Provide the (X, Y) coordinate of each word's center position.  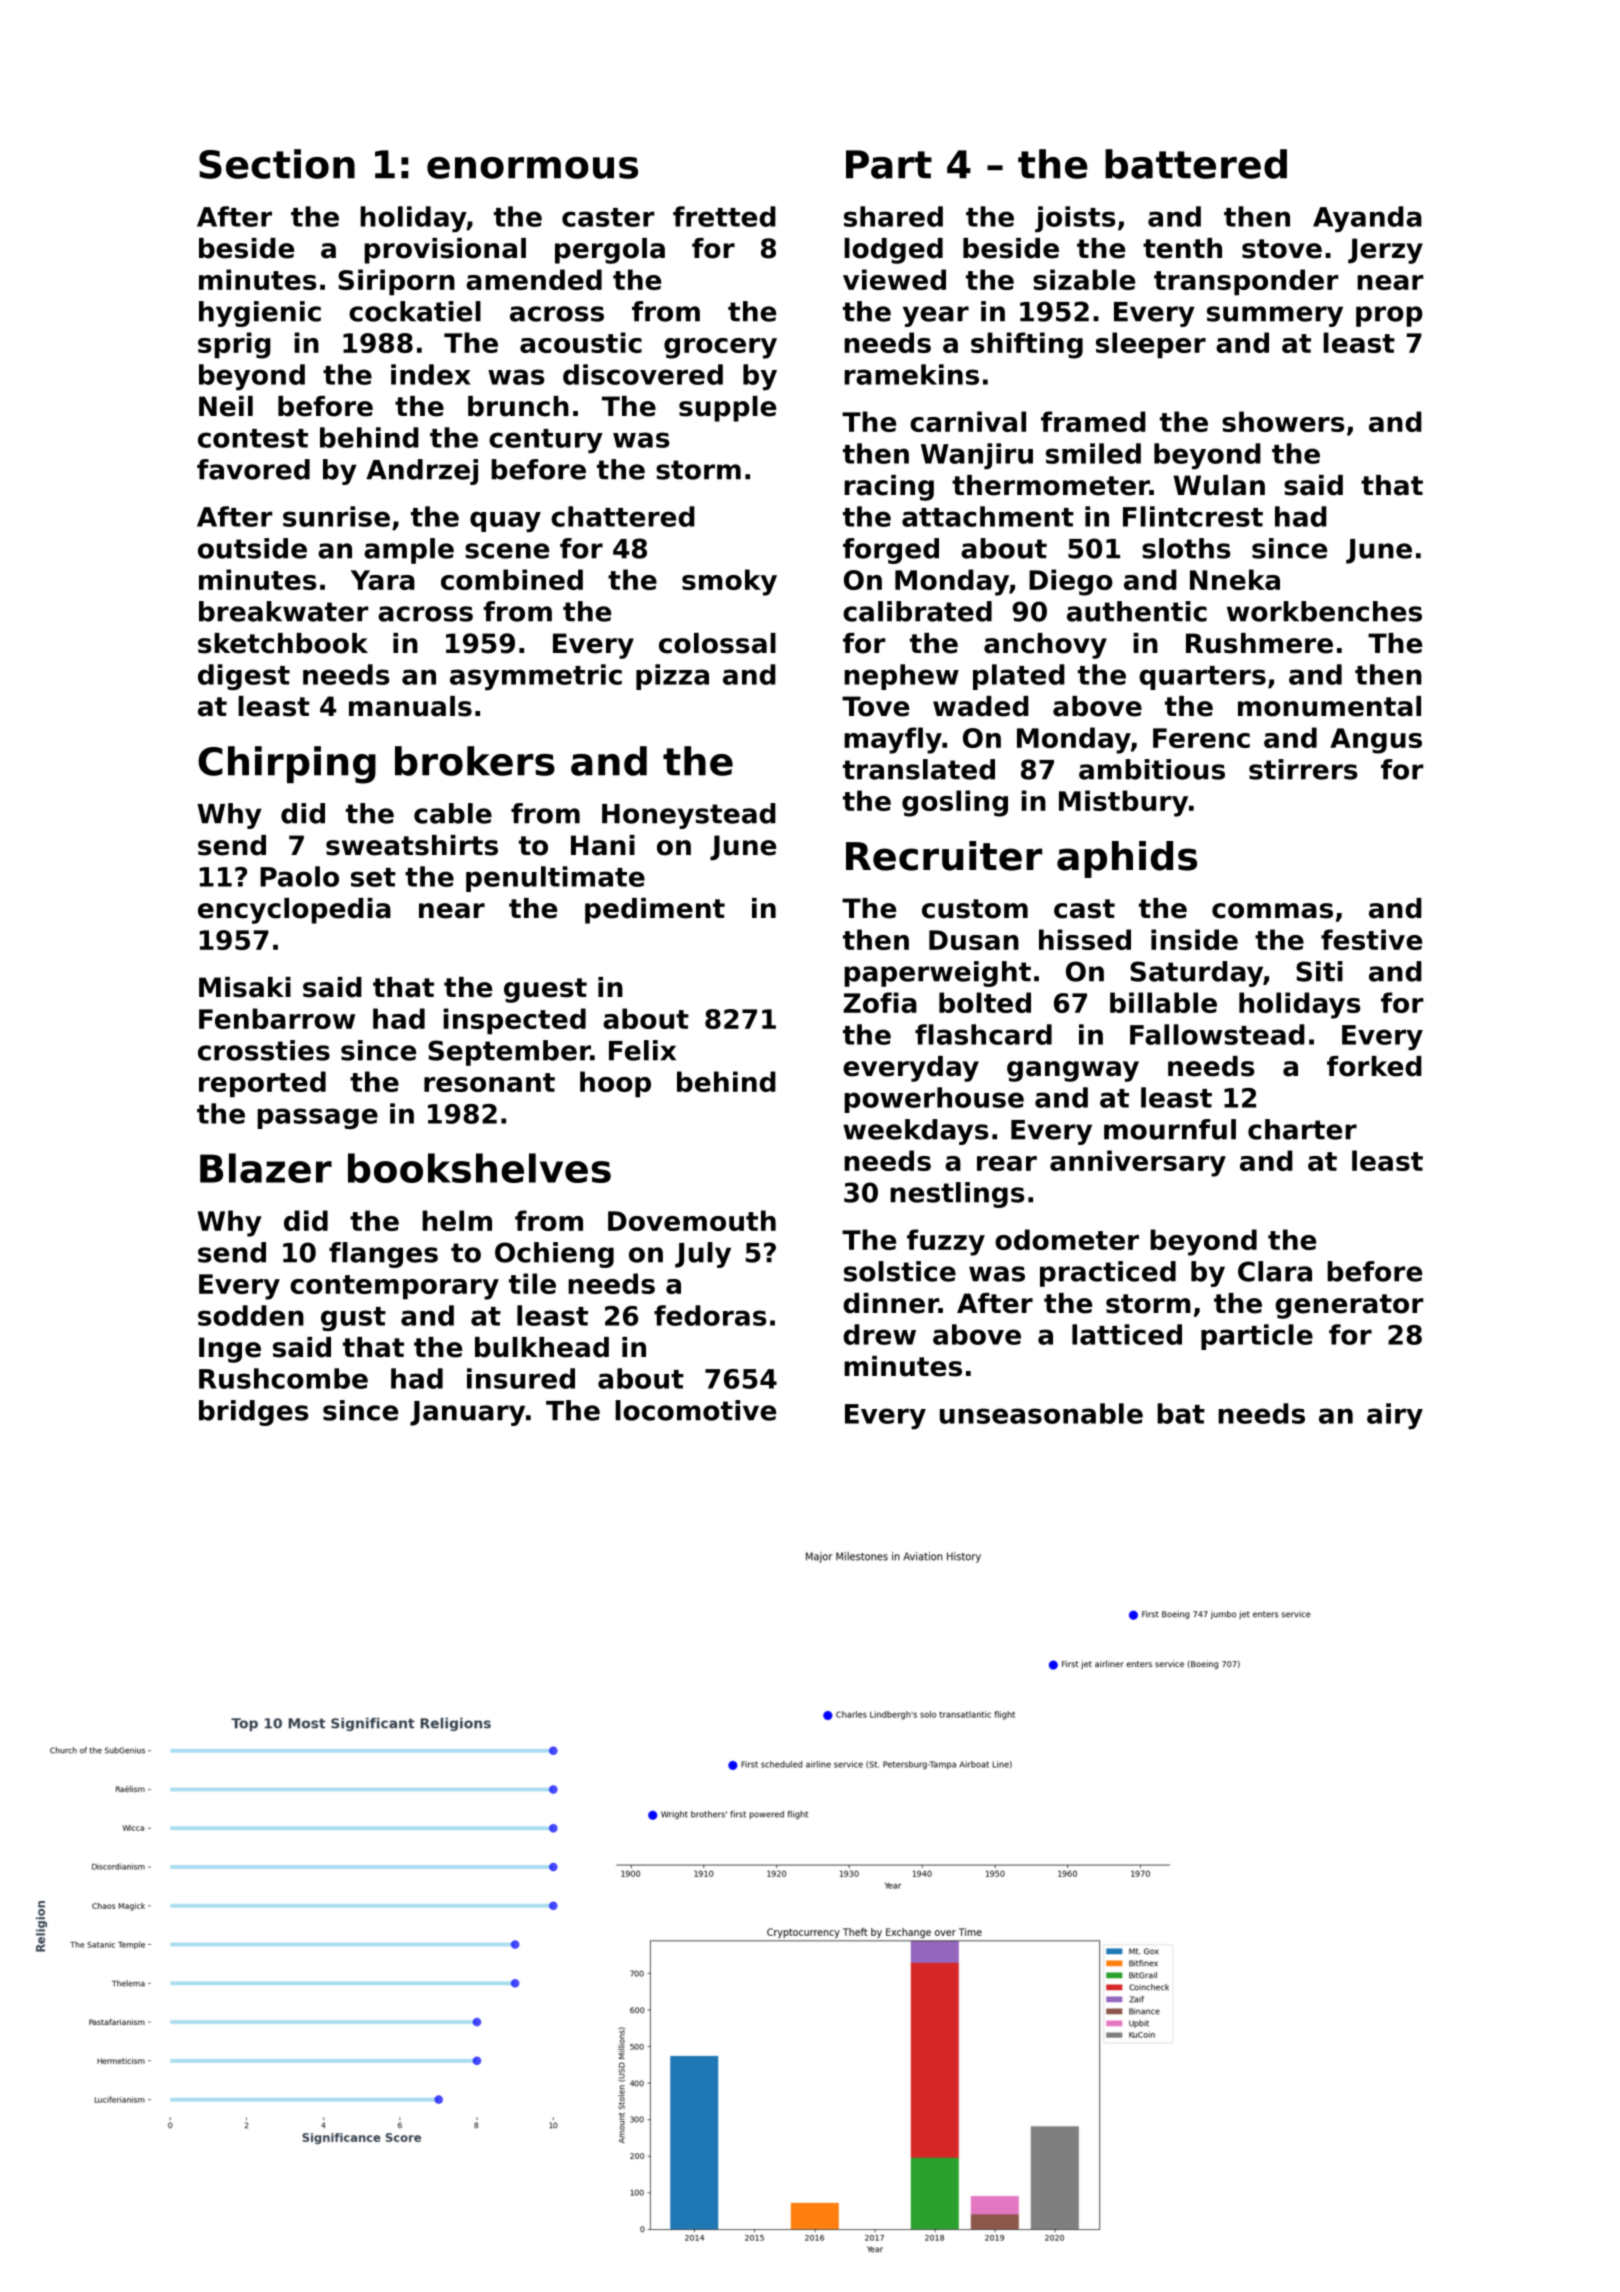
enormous (532, 168)
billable (1163, 1002)
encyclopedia (294, 911)
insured (521, 1378)
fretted (724, 216)
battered (1196, 164)
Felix (642, 1050)
